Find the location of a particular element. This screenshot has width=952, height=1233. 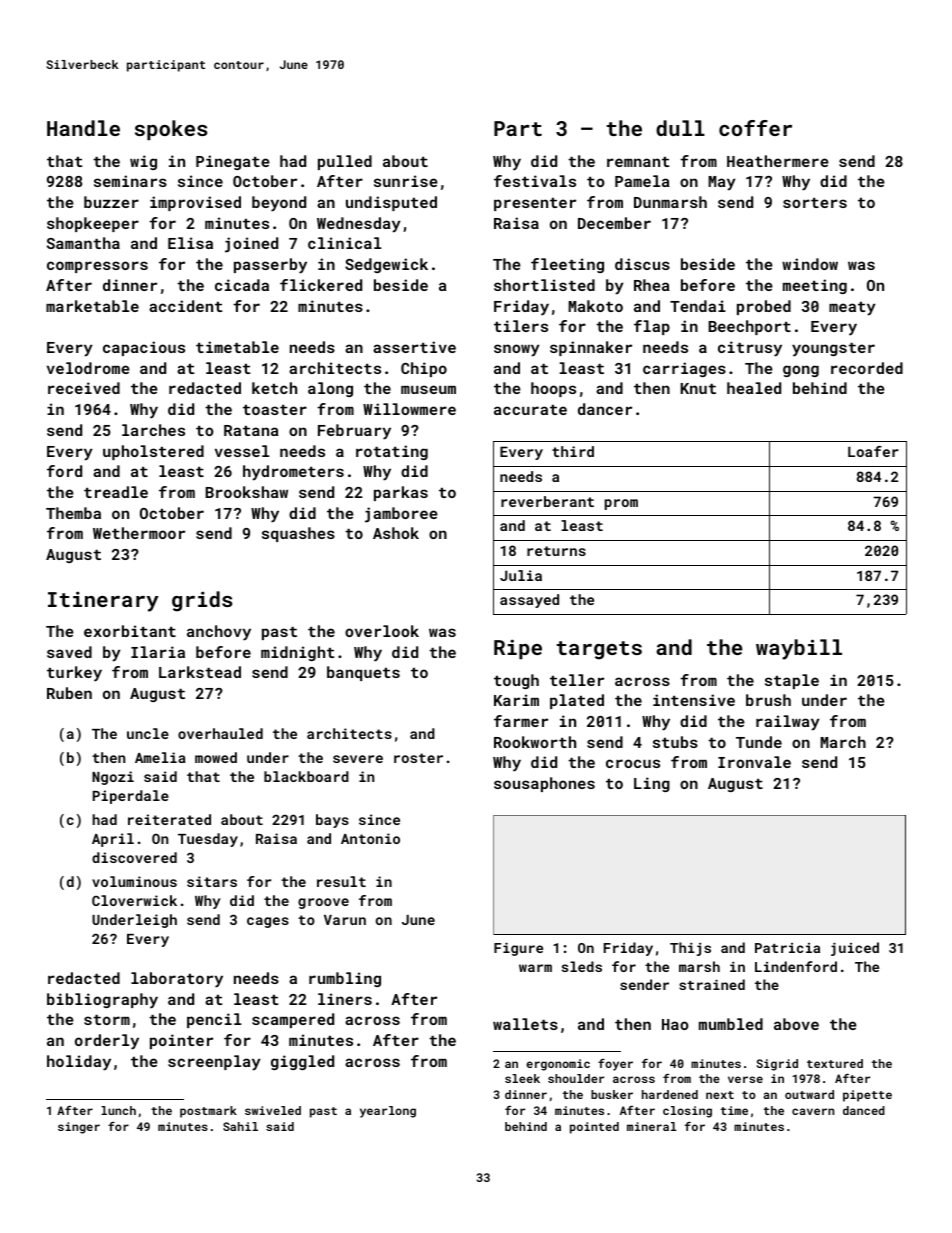

postmark is located at coordinates (208, 1112).
